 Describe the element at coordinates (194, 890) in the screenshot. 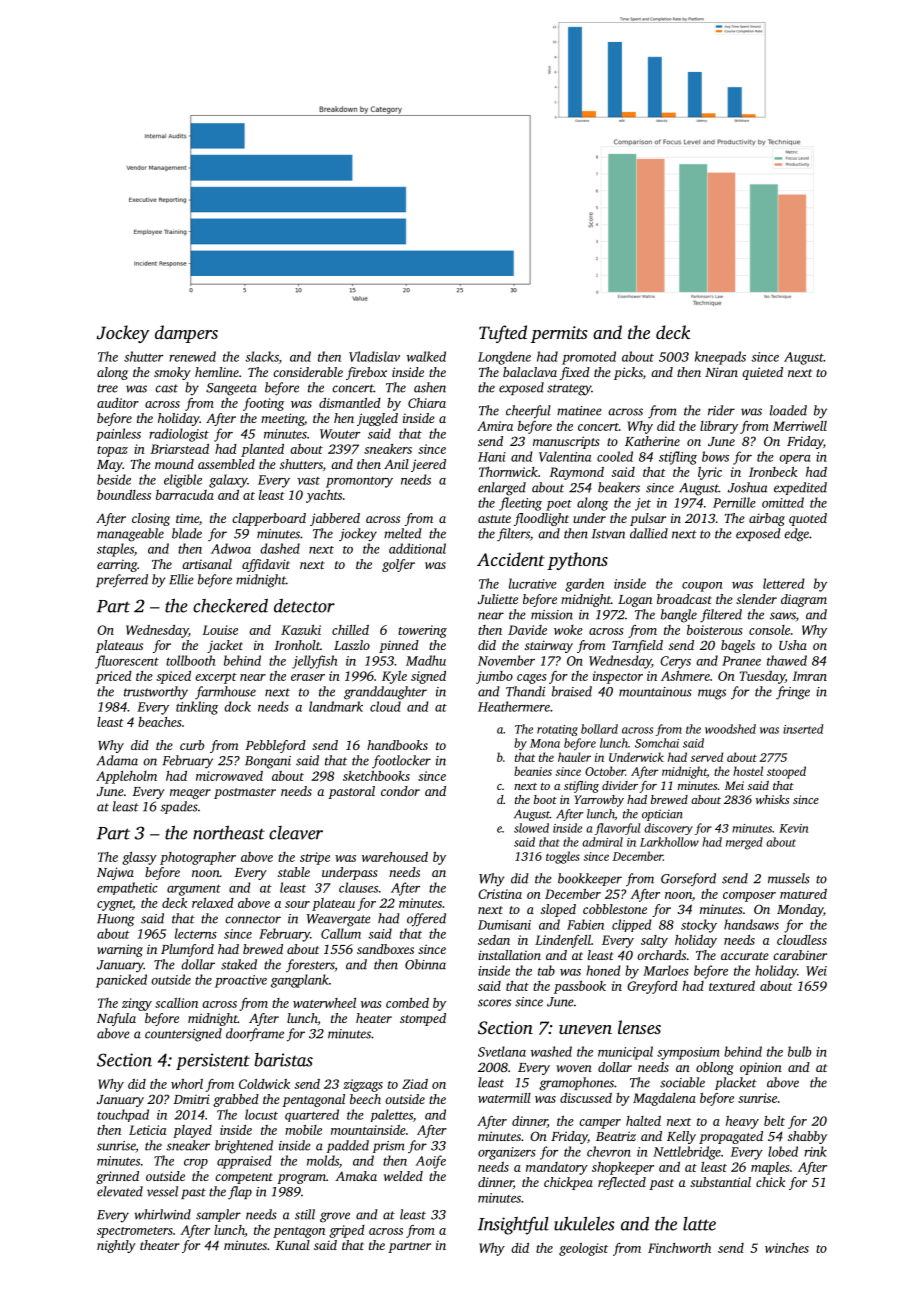

I see `argument` at that location.
